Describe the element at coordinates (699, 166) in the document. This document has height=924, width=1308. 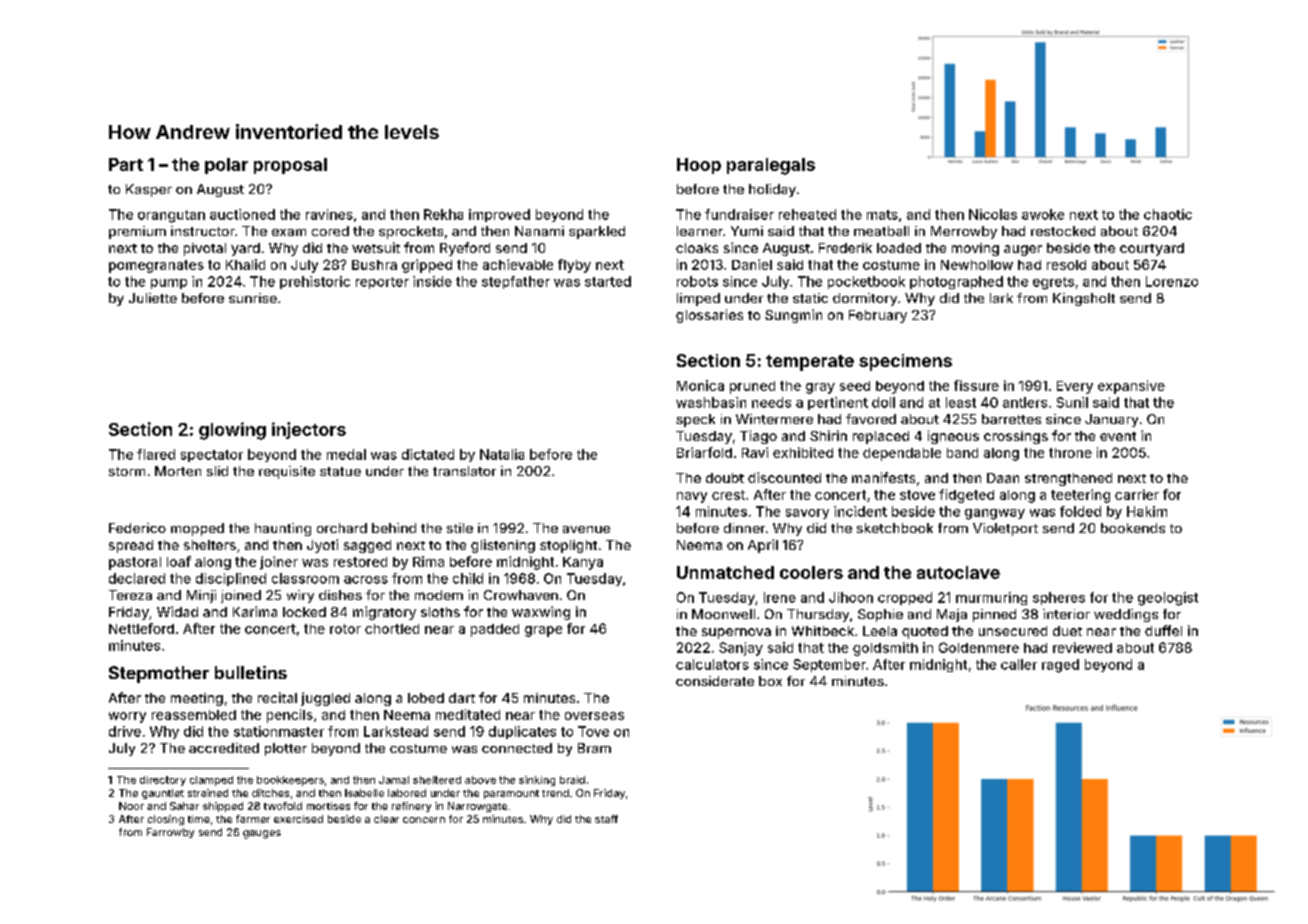
I see `Hoop` at that location.
